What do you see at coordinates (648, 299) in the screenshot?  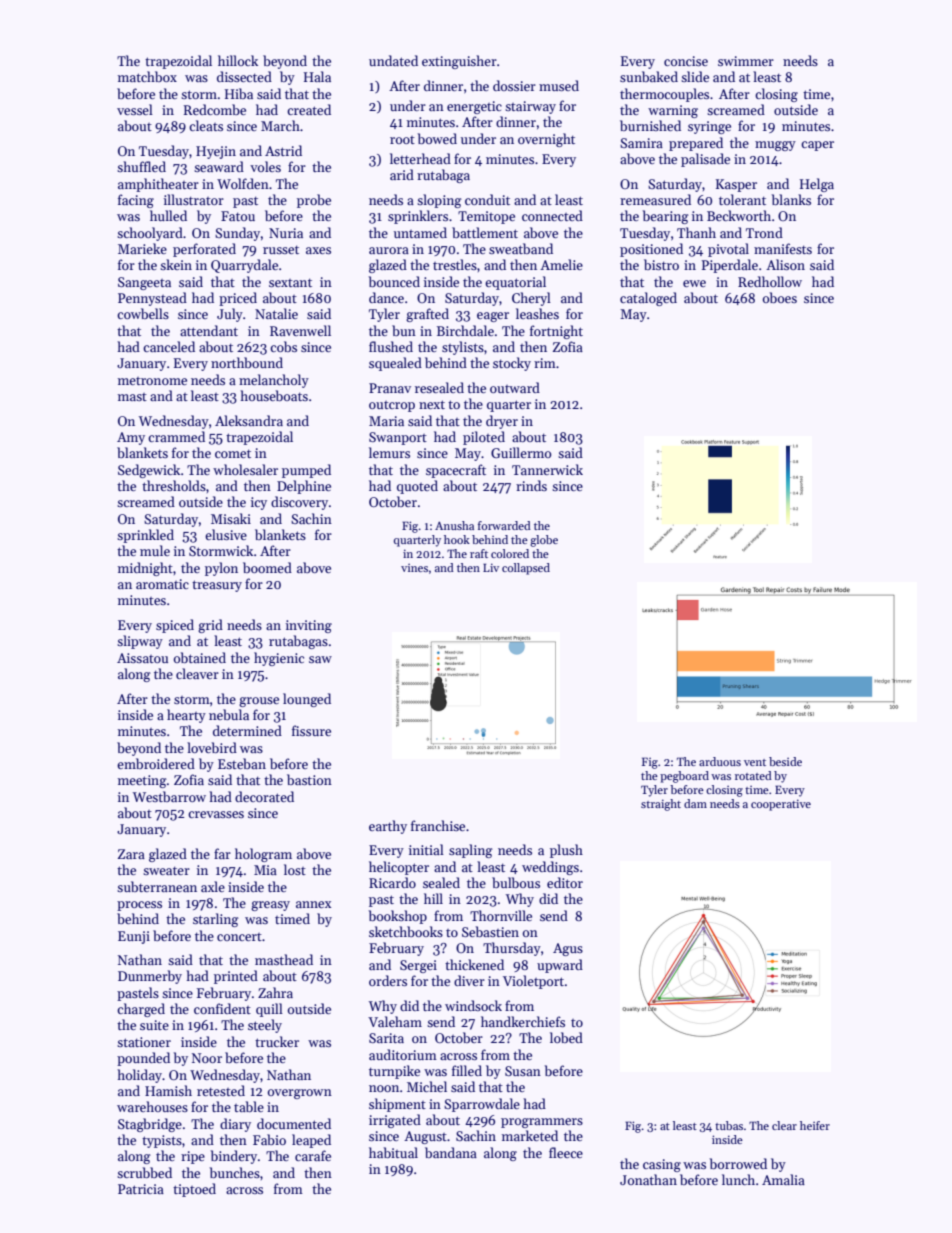 I see `cataloged` at bounding box center [648, 299].
